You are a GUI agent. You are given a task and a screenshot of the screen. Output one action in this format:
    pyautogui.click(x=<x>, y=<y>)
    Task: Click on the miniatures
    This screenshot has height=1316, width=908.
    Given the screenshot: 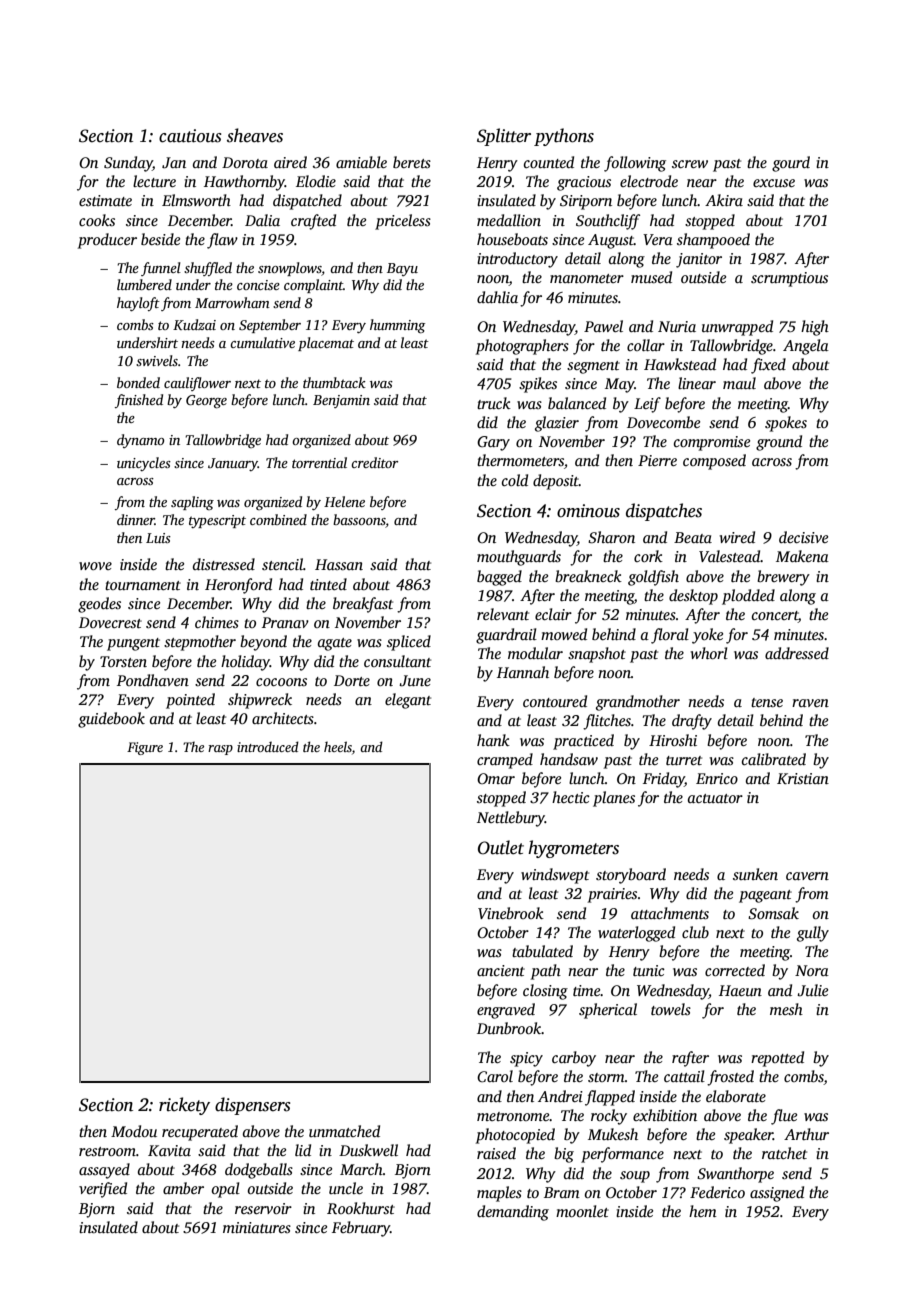 What is the action you would take?
    pyautogui.click(x=257, y=1227)
